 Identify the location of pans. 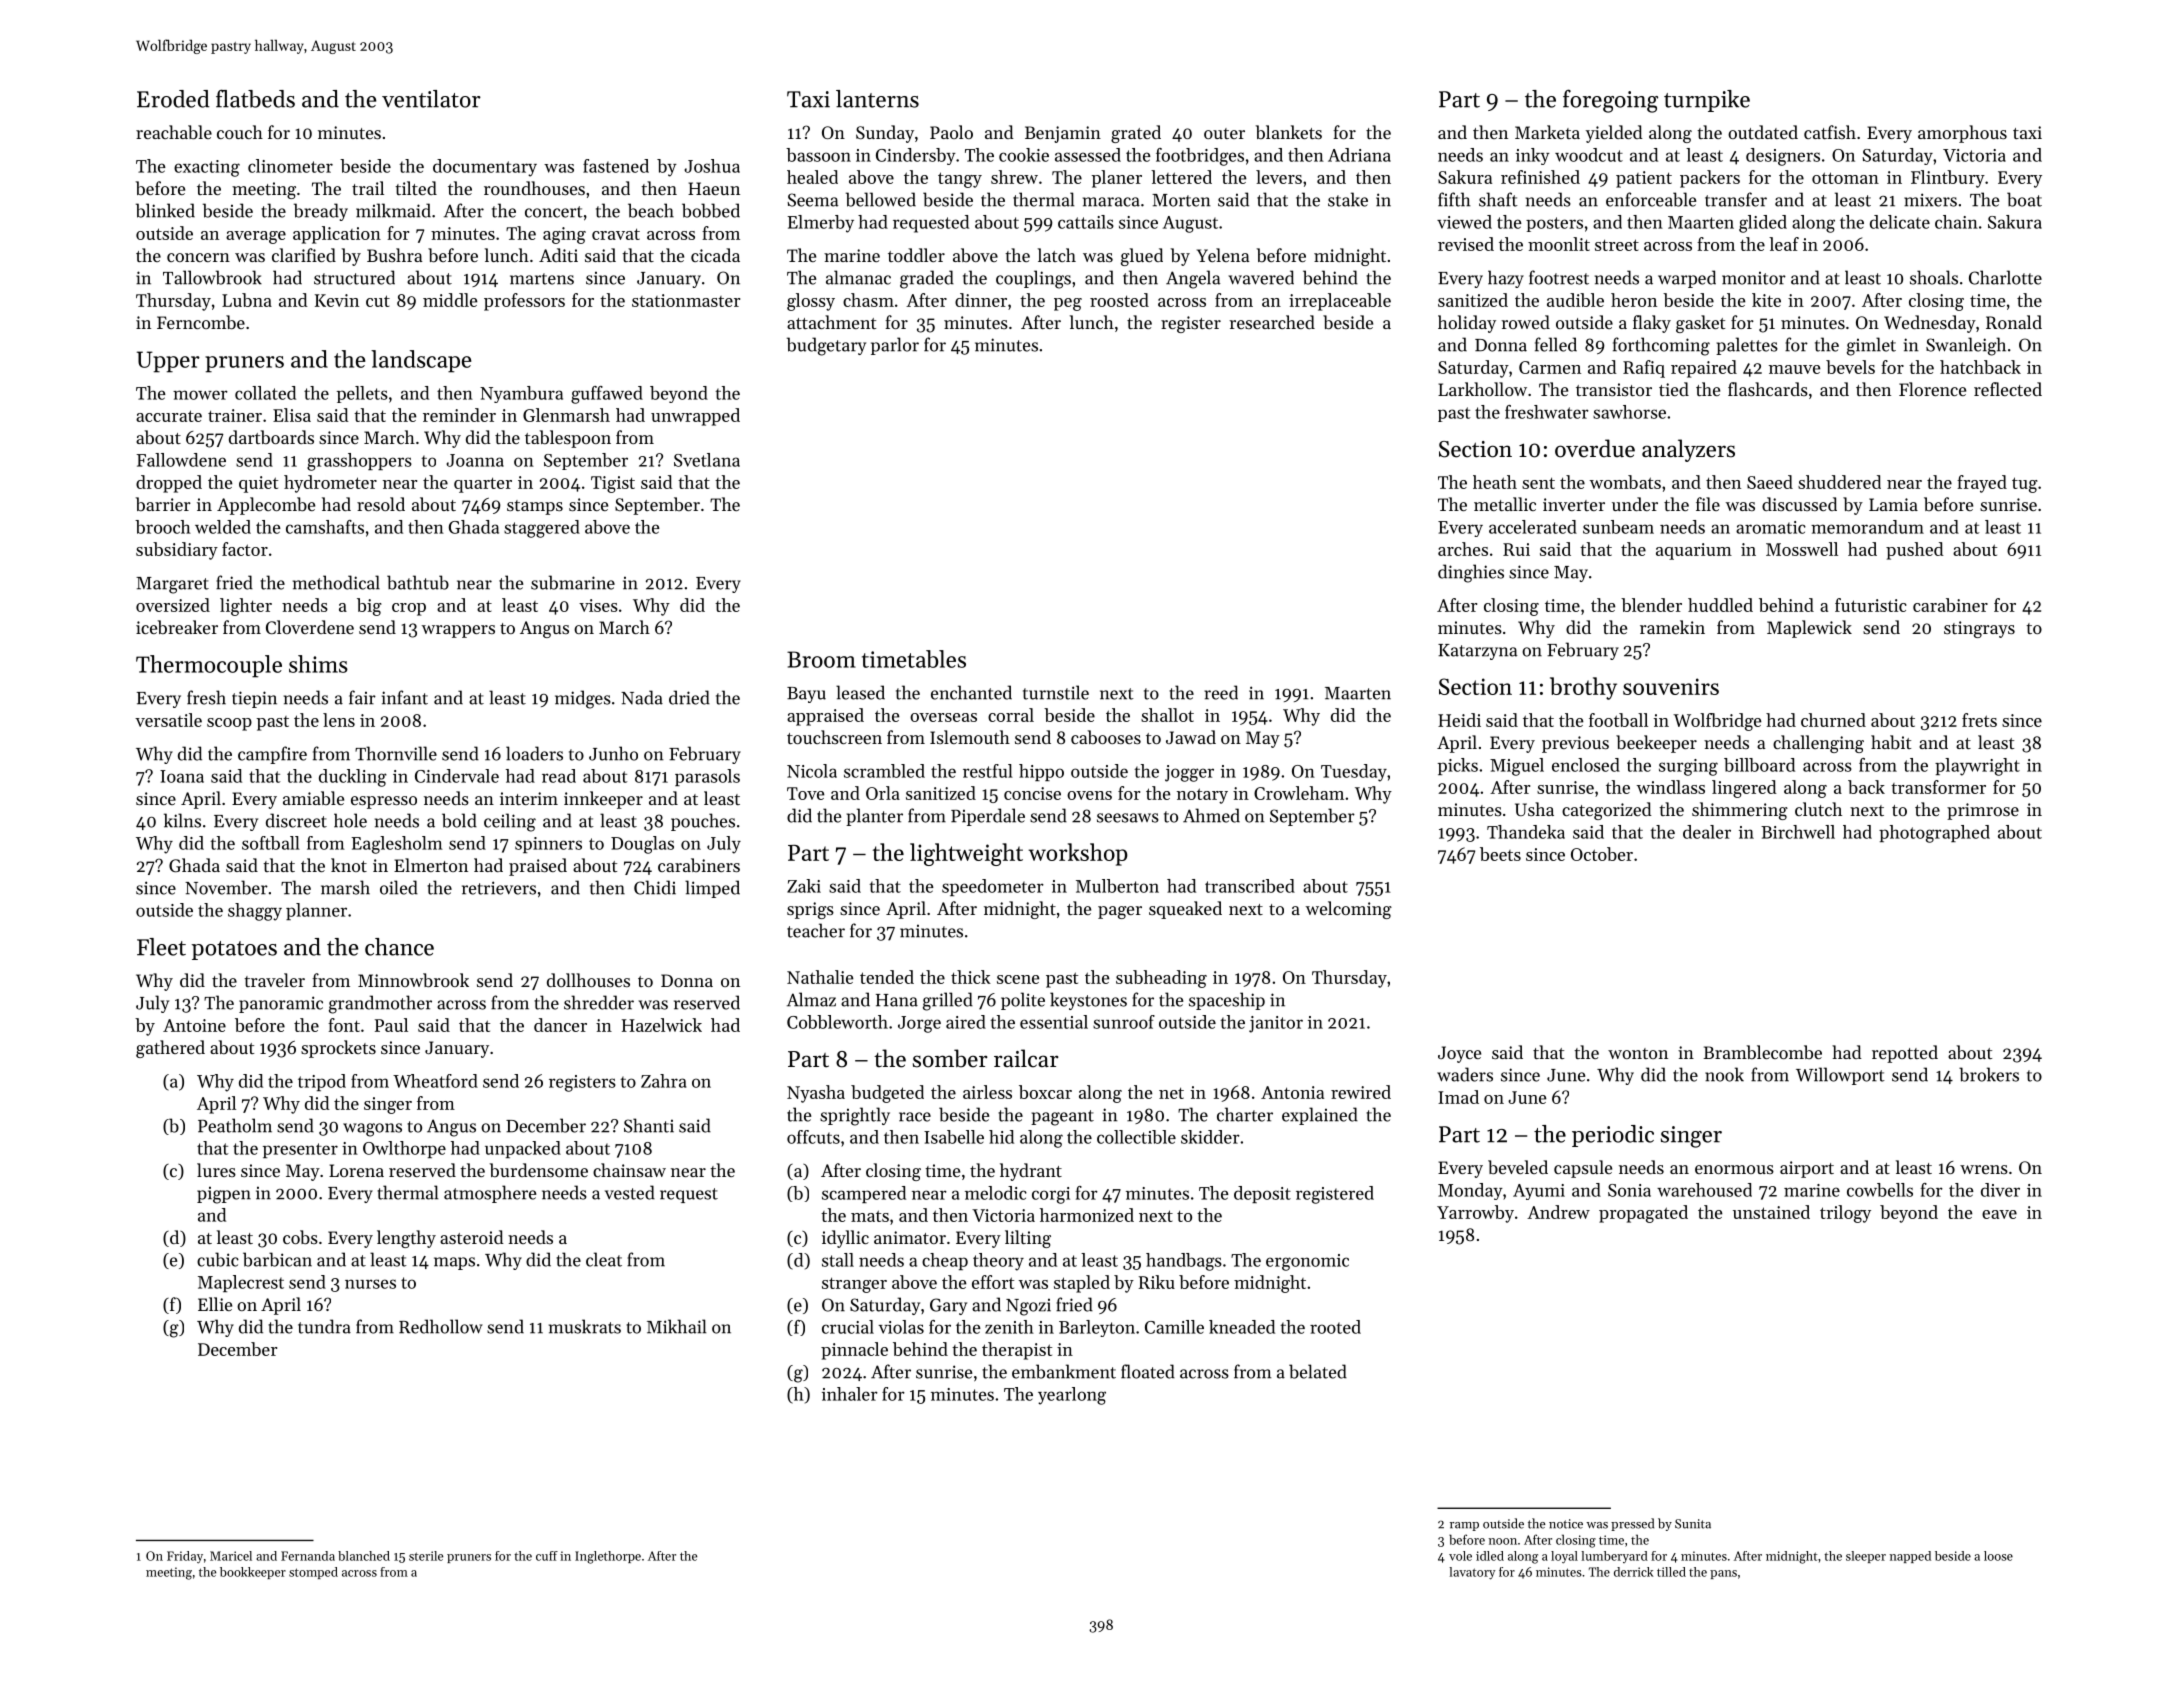
(1723, 1574).
